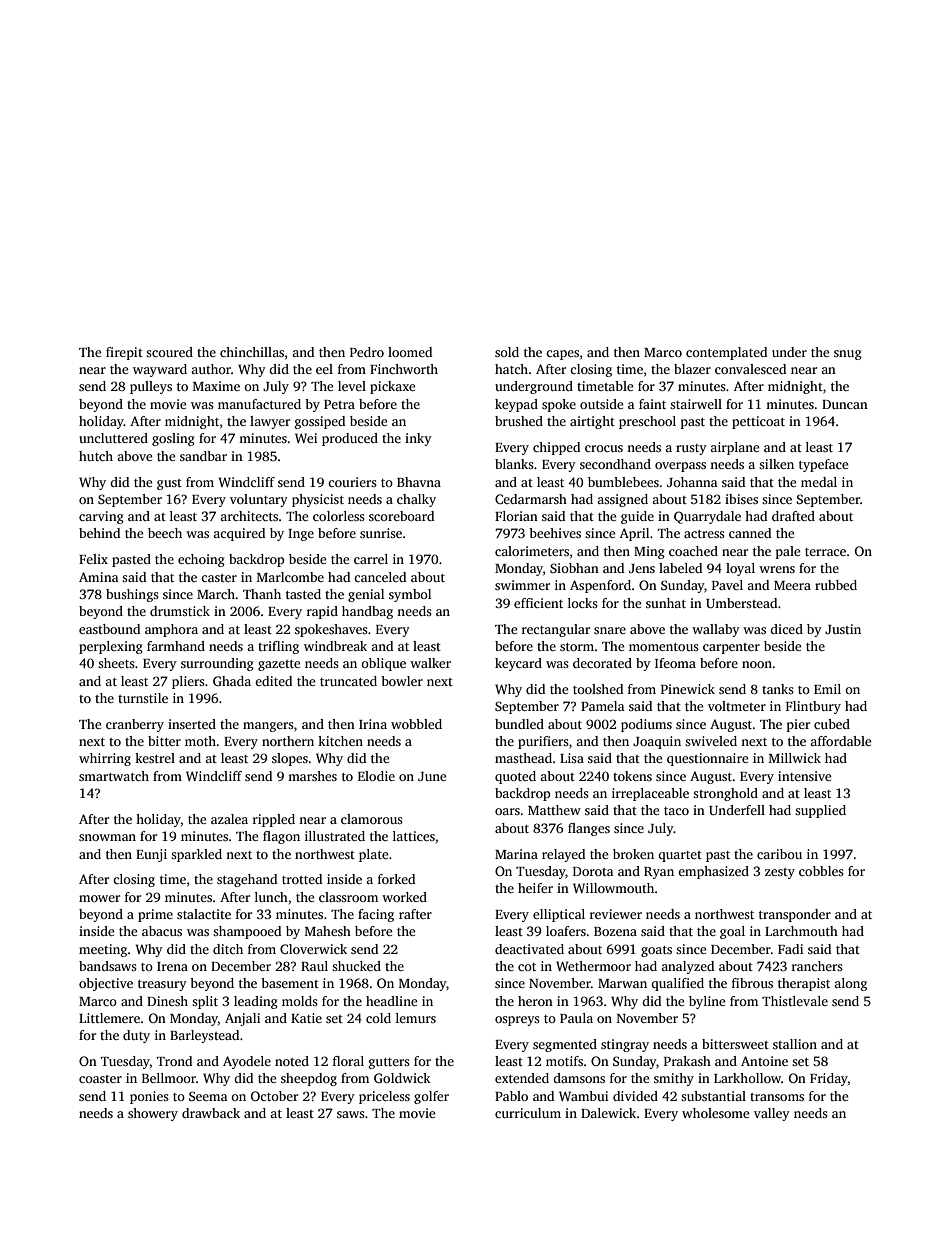  Describe the element at coordinates (99, 577) in the screenshot. I see `Amina` at that location.
